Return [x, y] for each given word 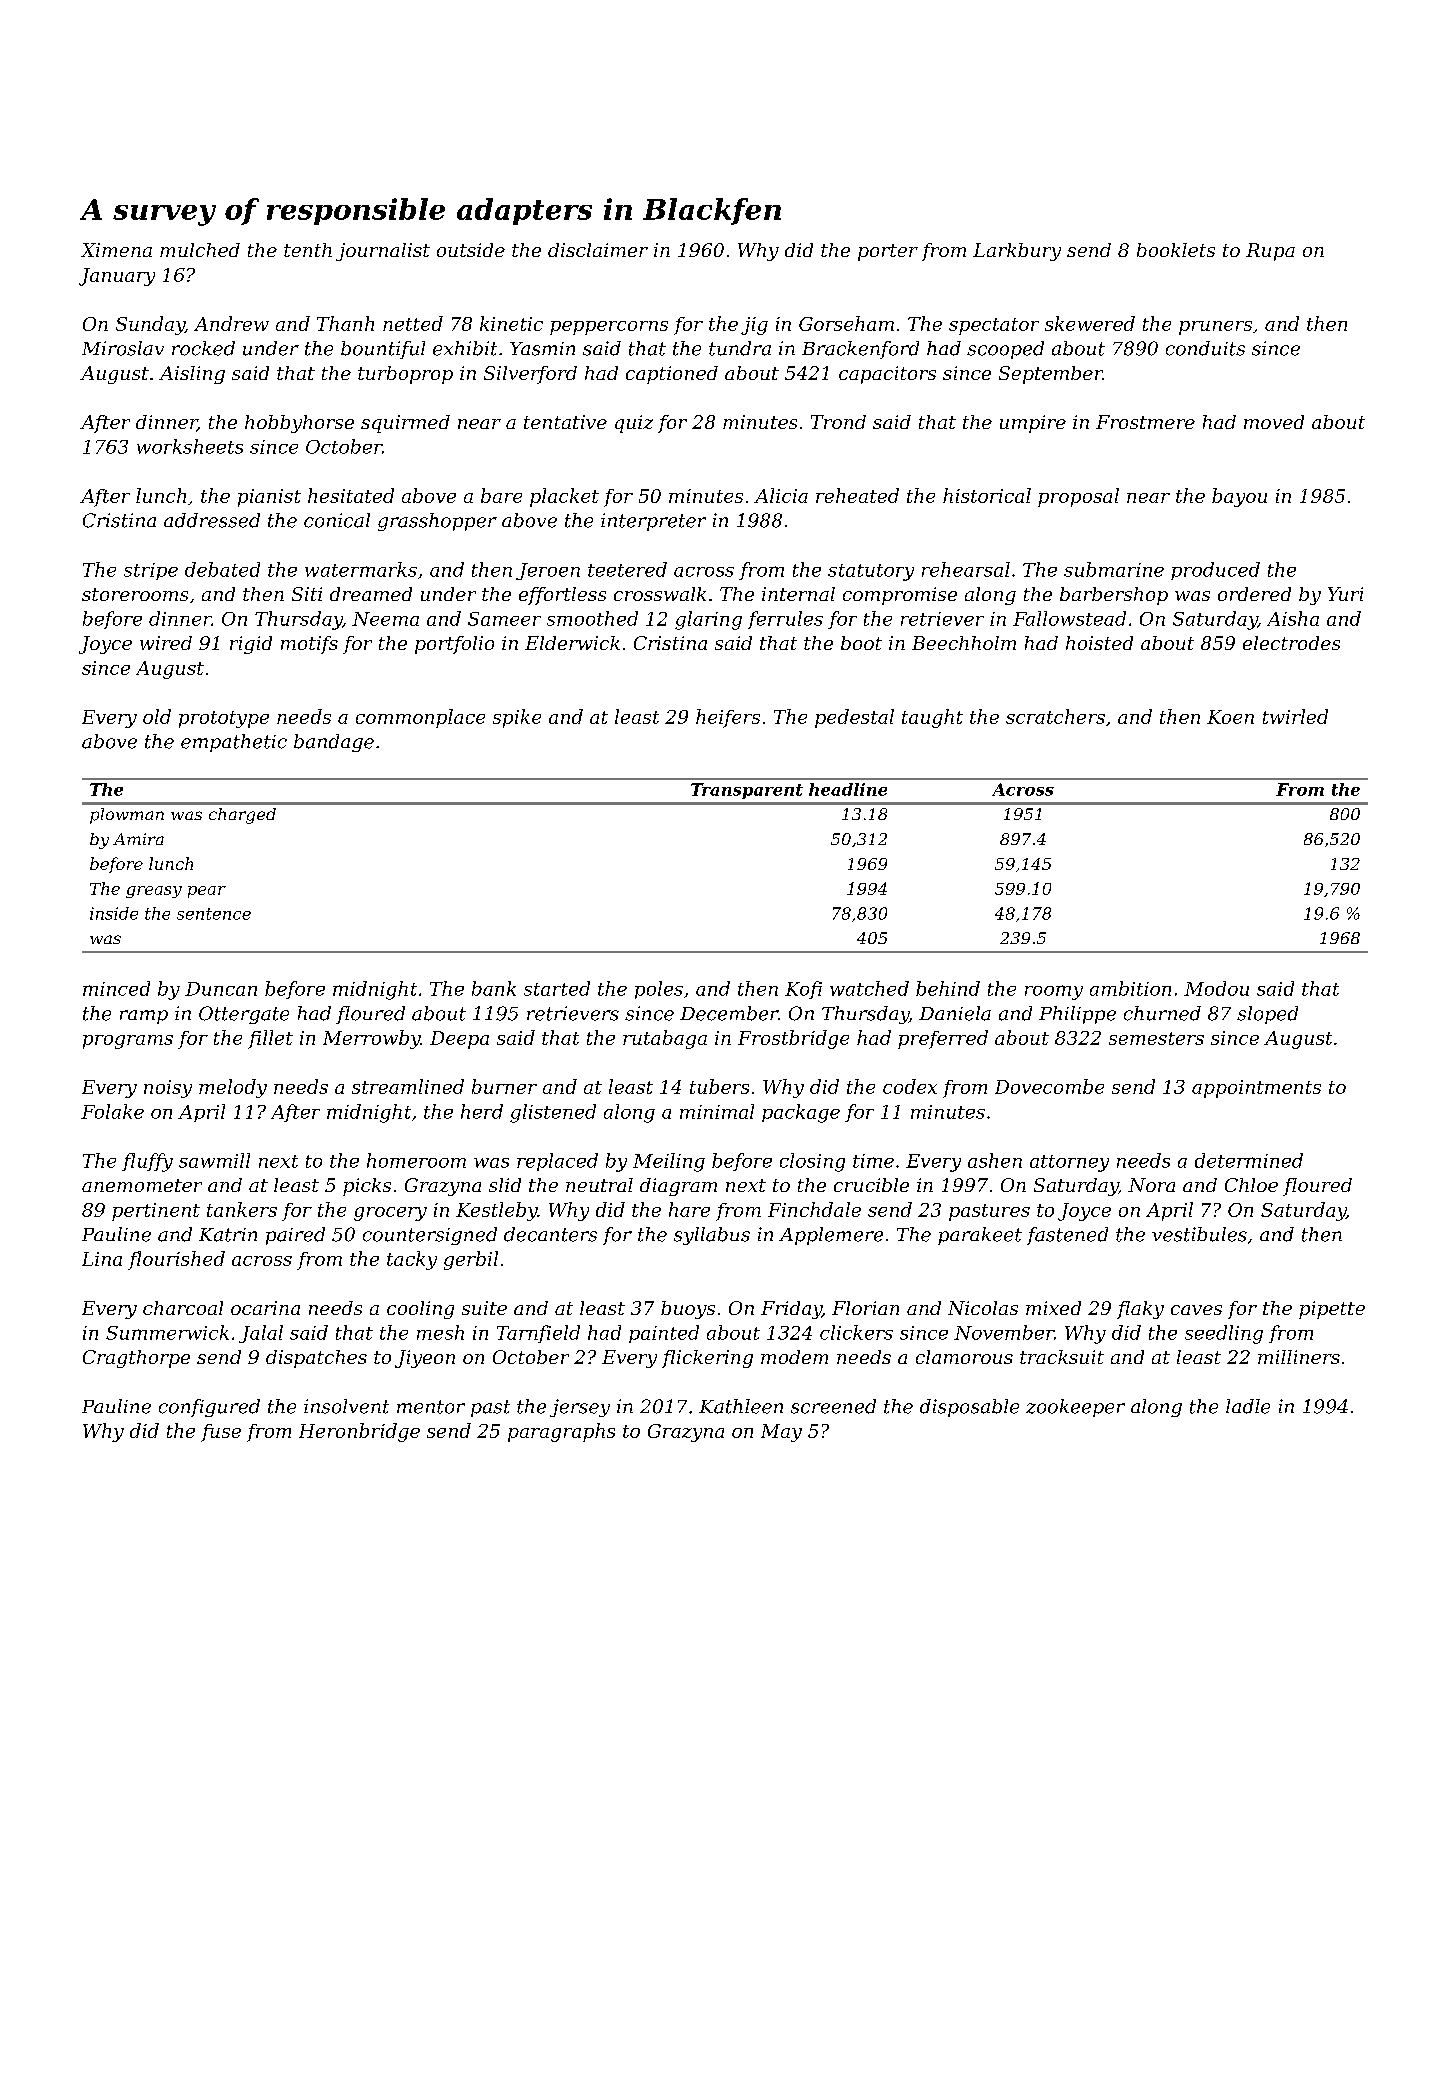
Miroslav [123, 348]
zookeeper [1075, 1408]
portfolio [454, 645]
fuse [221, 1433]
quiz [634, 424]
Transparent [747, 791]
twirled [1295, 716]
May [781, 1433]
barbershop [1114, 596]
